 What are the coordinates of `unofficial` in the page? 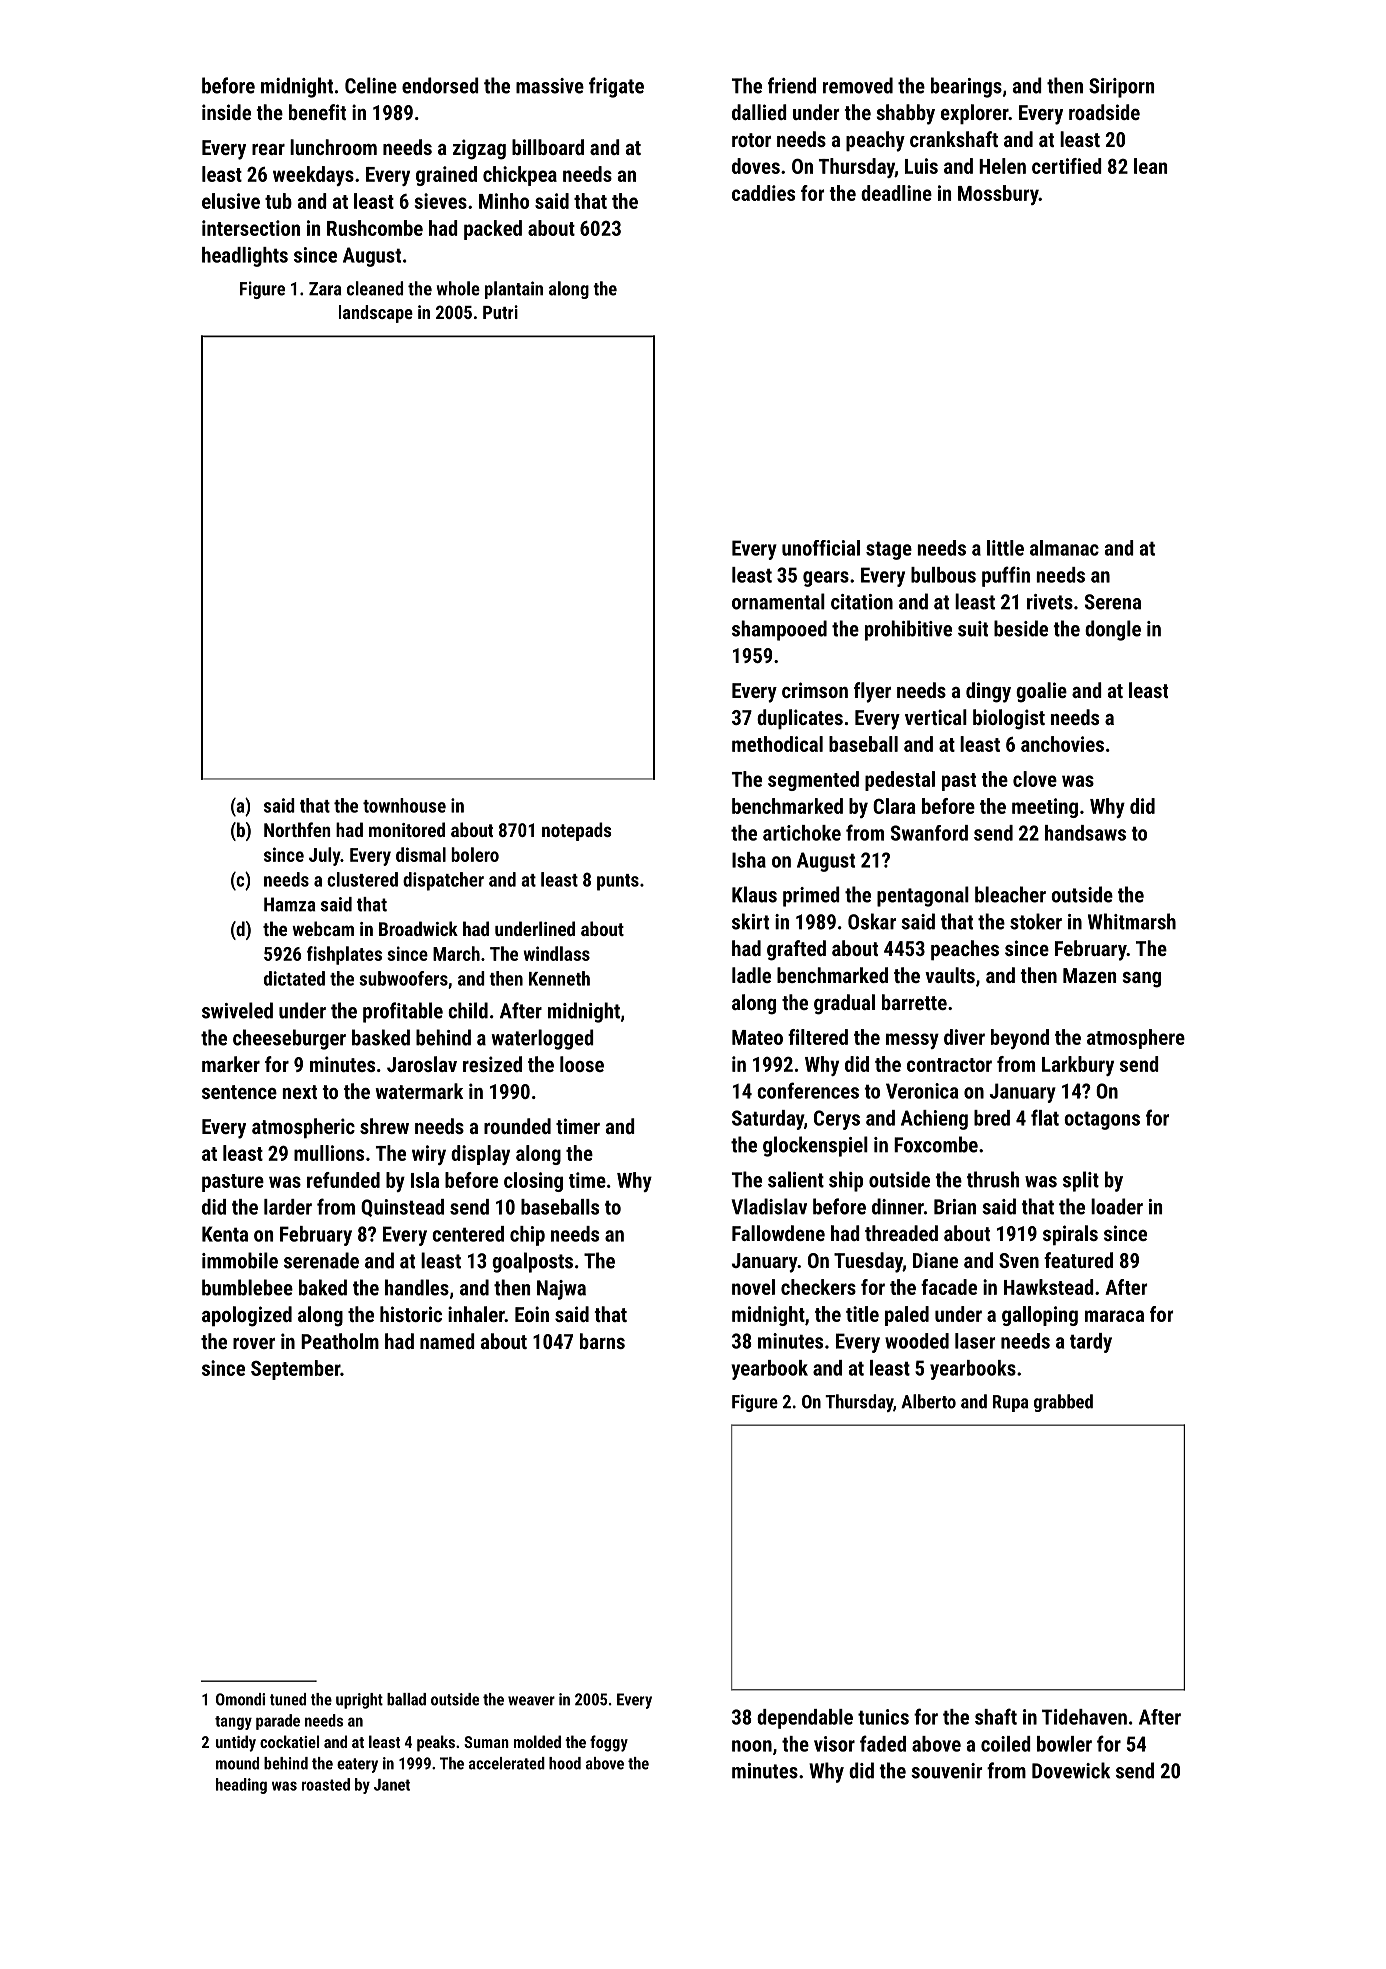 It's located at (821, 548).
